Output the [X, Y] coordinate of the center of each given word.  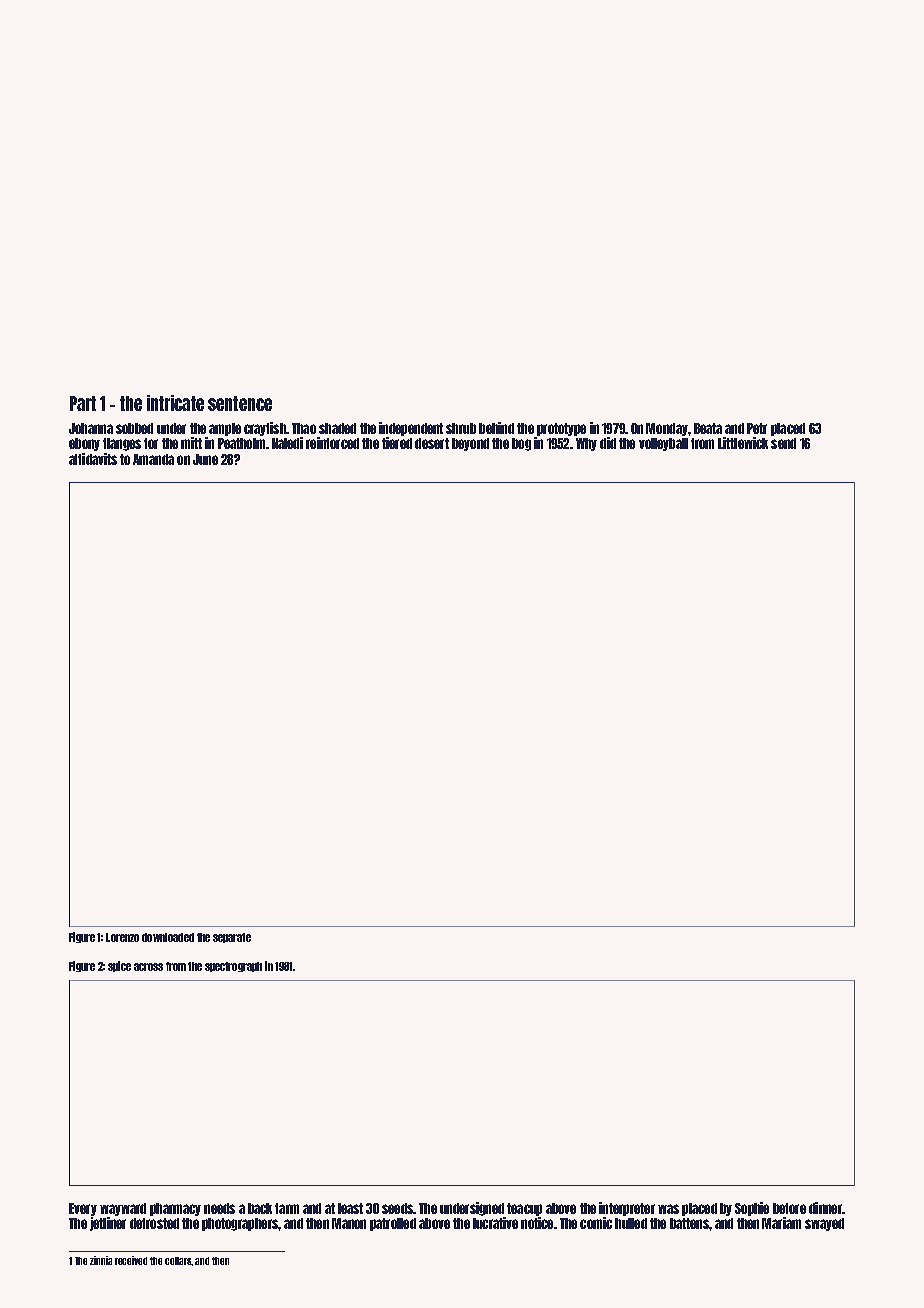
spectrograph [233, 967]
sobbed [134, 428]
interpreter [627, 1209]
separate [232, 938]
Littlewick [743, 443]
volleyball [663, 444]
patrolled [393, 1224]
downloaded [168, 937]
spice [119, 966]
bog [521, 444]
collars [178, 1261]
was [668, 1209]
